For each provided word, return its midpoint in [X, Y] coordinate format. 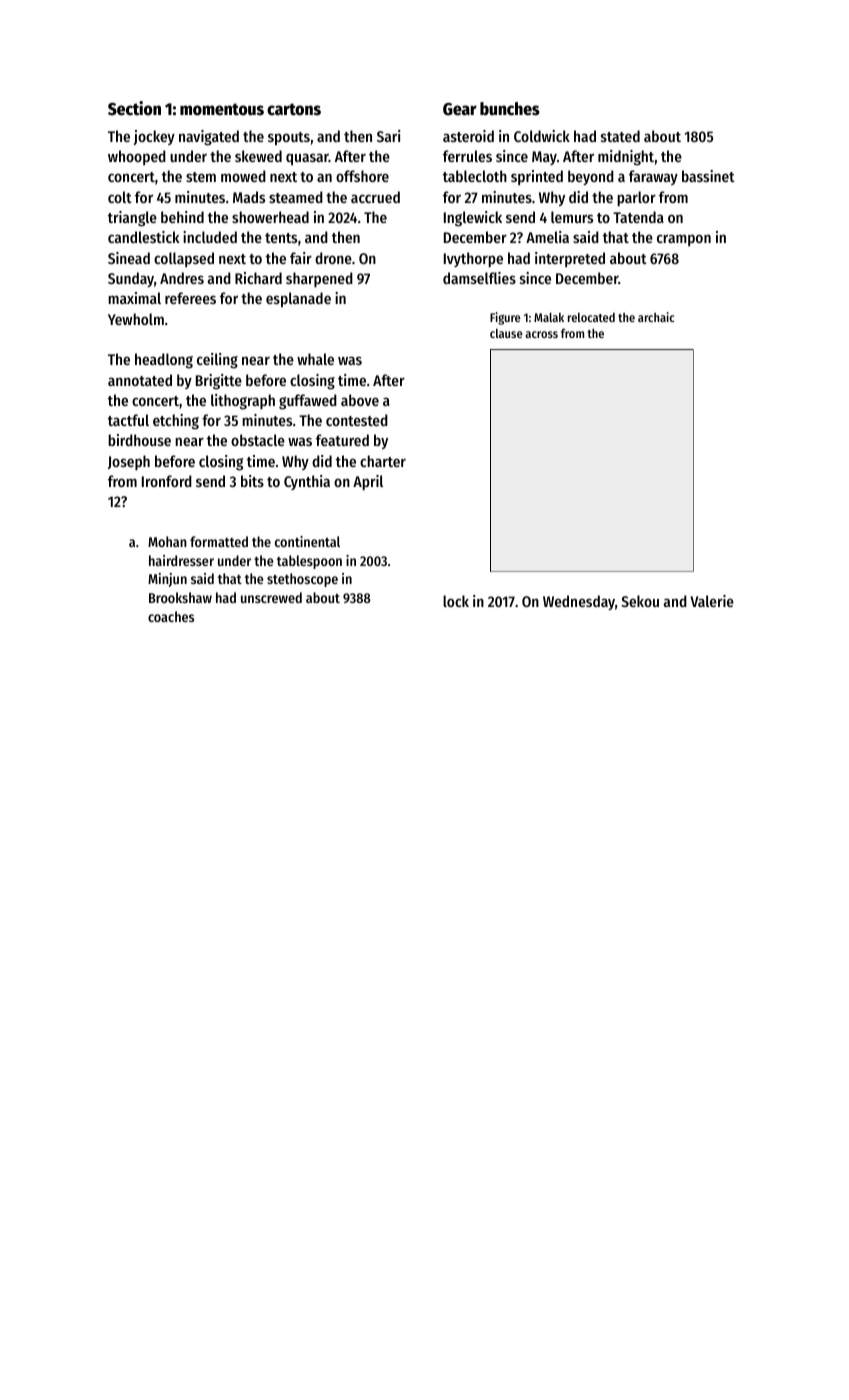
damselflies [479, 278]
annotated [140, 380]
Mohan [167, 541]
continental [307, 541]
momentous [222, 109]
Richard [258, 278]
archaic [656, 317]
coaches [171, 616]
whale [315, 359]
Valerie [712, 601]
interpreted [570, 259]
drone [333, 258]
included [210, 237]
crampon [684, 240]
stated [620, 136]
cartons [294, 109]
